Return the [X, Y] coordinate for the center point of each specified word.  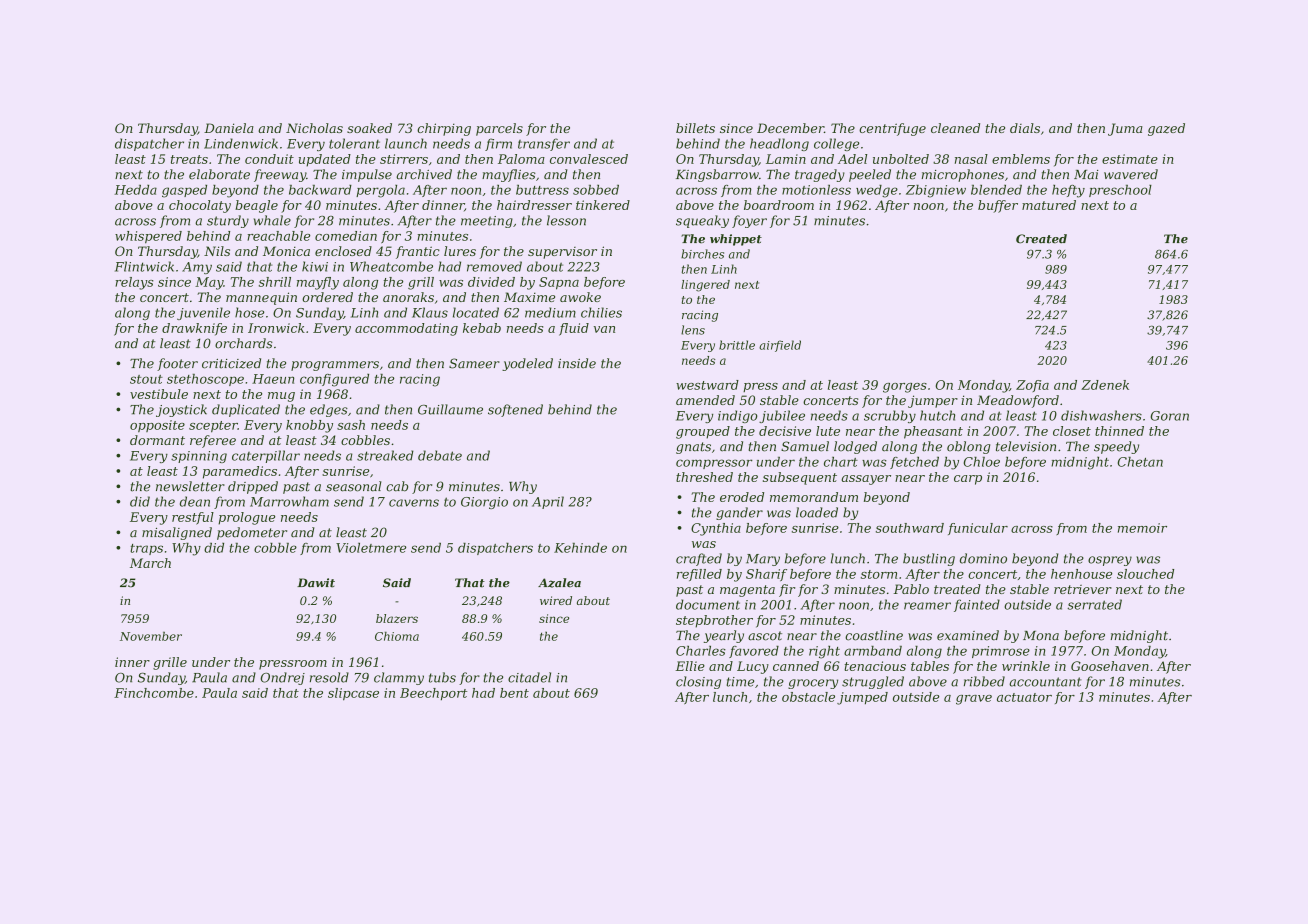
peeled [870, 175]
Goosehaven [1110, 666]
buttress [542, 190]
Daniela [229, 128]
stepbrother [714, 621]
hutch [937, 415]
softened [515, 410]
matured [1049, 205]
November [151, 636]
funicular [978, 529]
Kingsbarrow [717, 175]
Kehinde [580, 548]
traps [146, 549]
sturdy [228, 221]
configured [334, 380]
